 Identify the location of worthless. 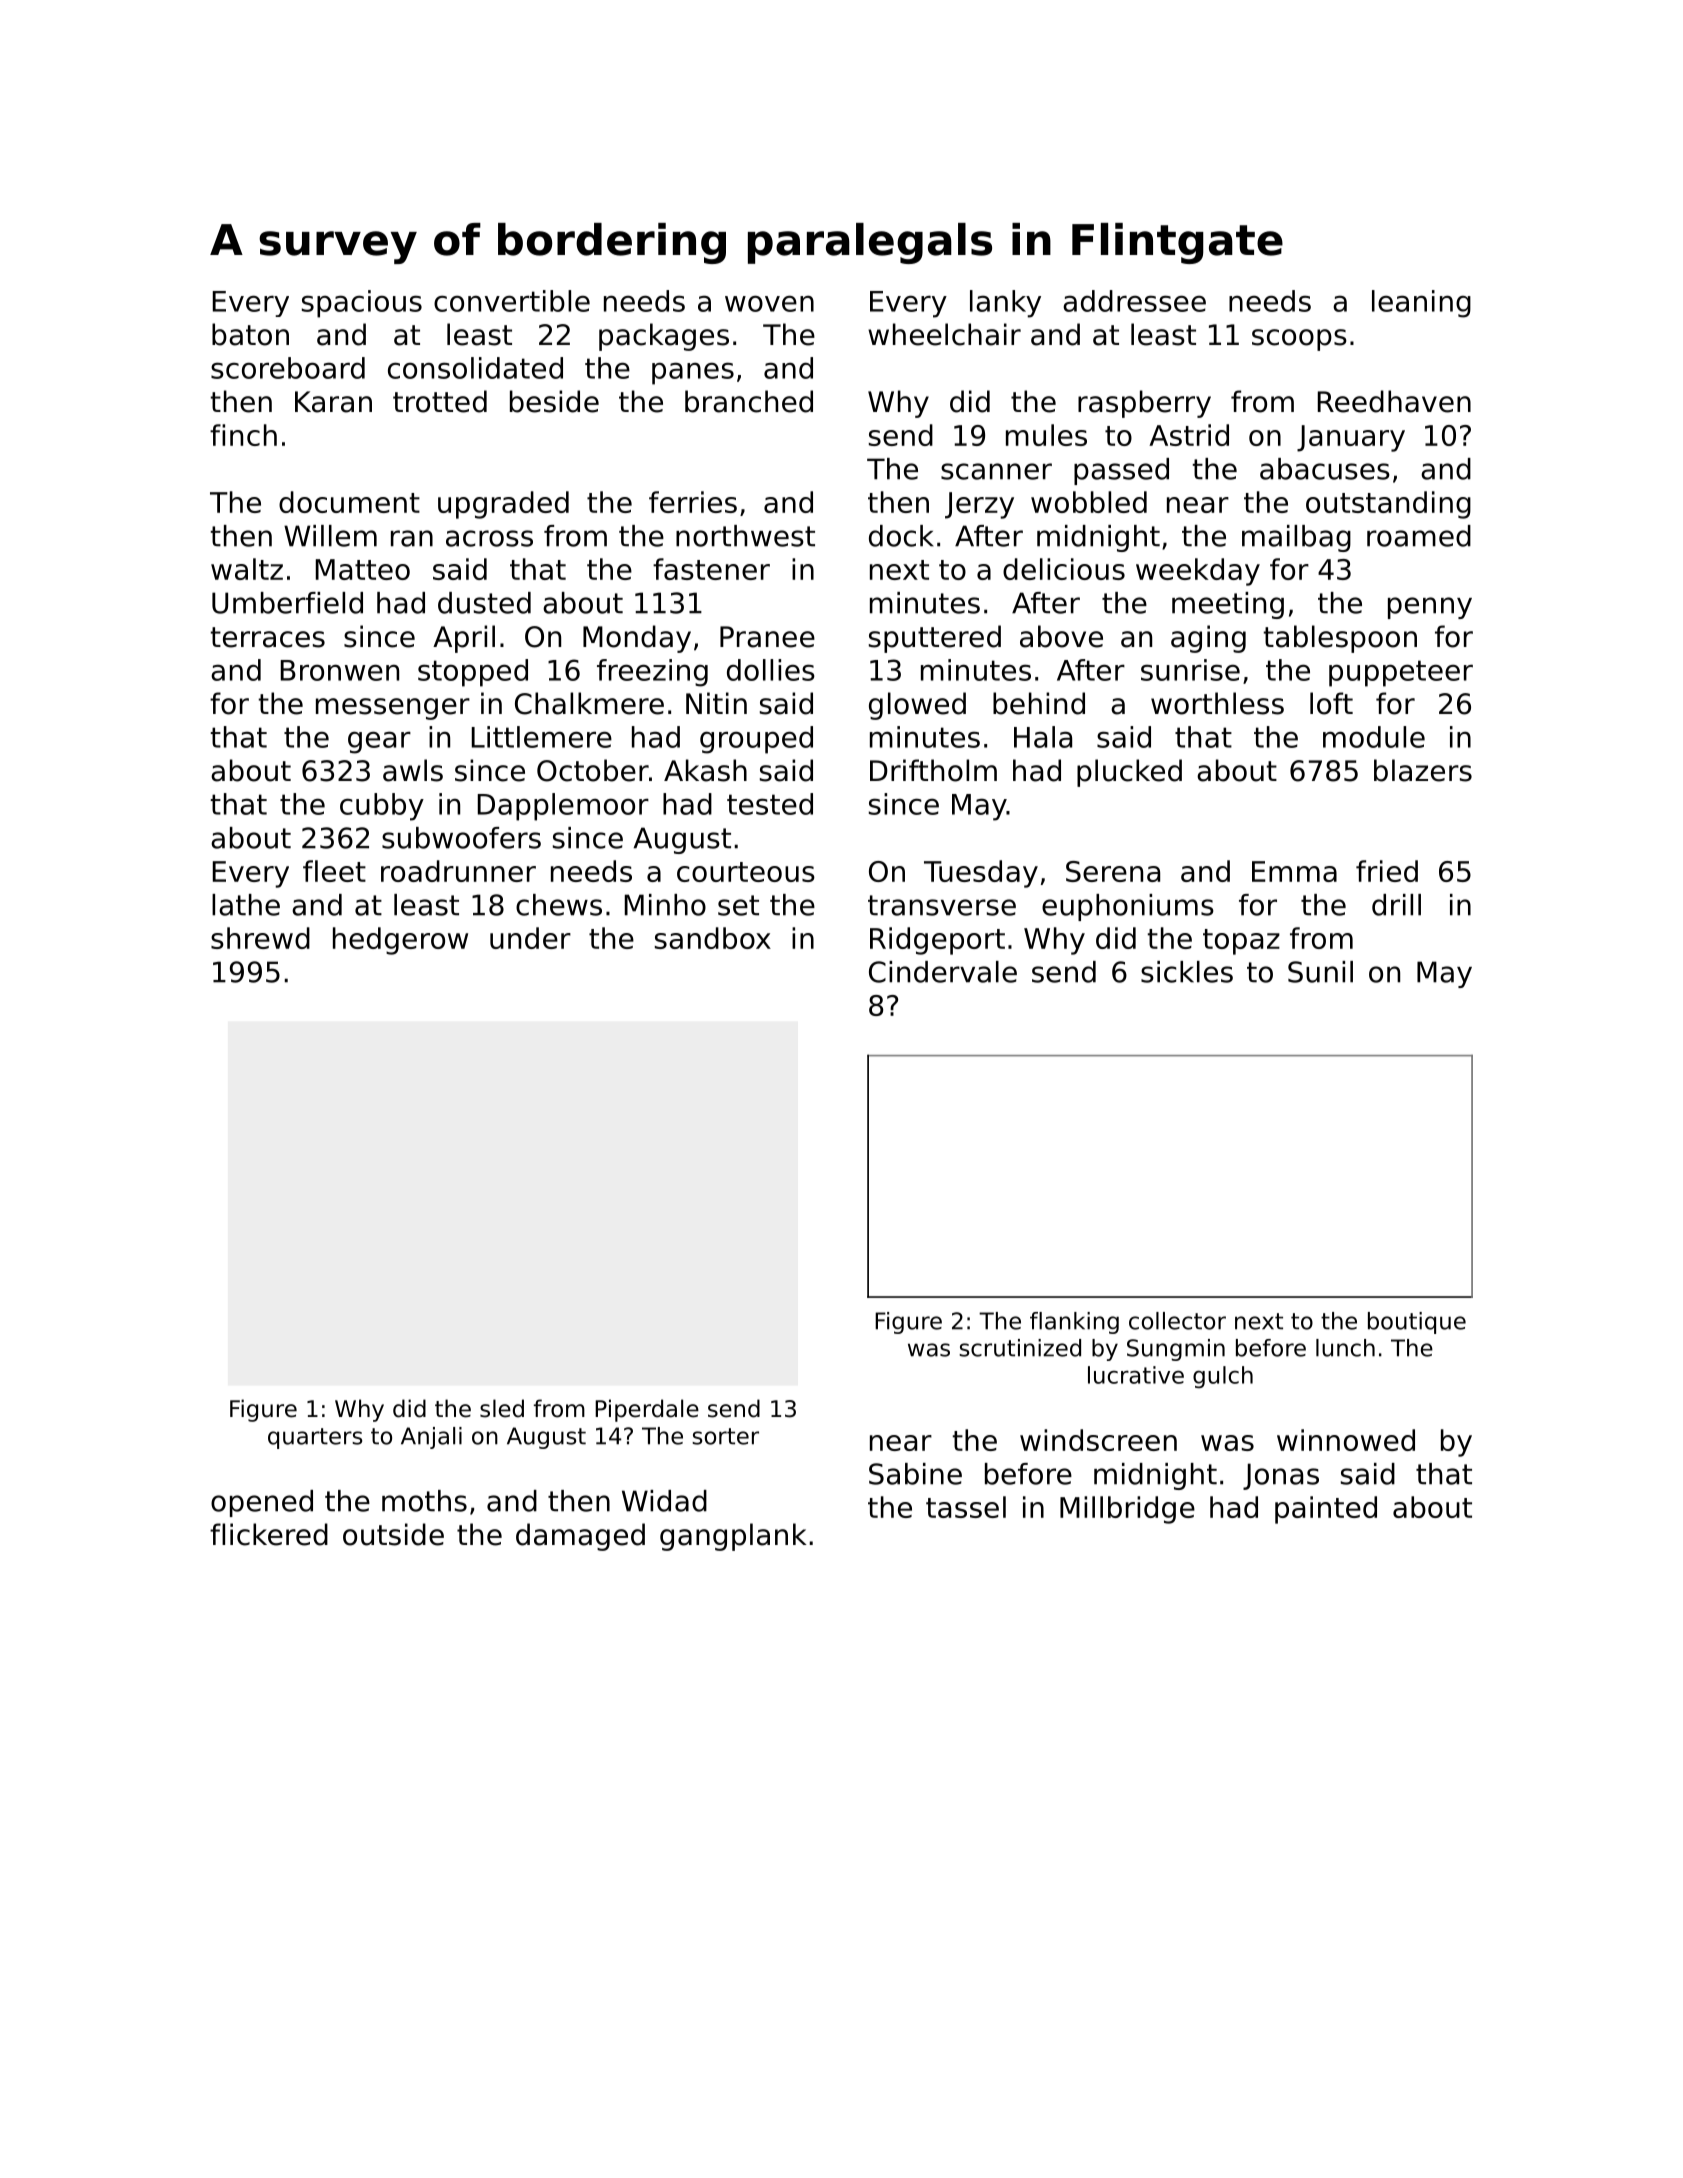
(1217, 703).
